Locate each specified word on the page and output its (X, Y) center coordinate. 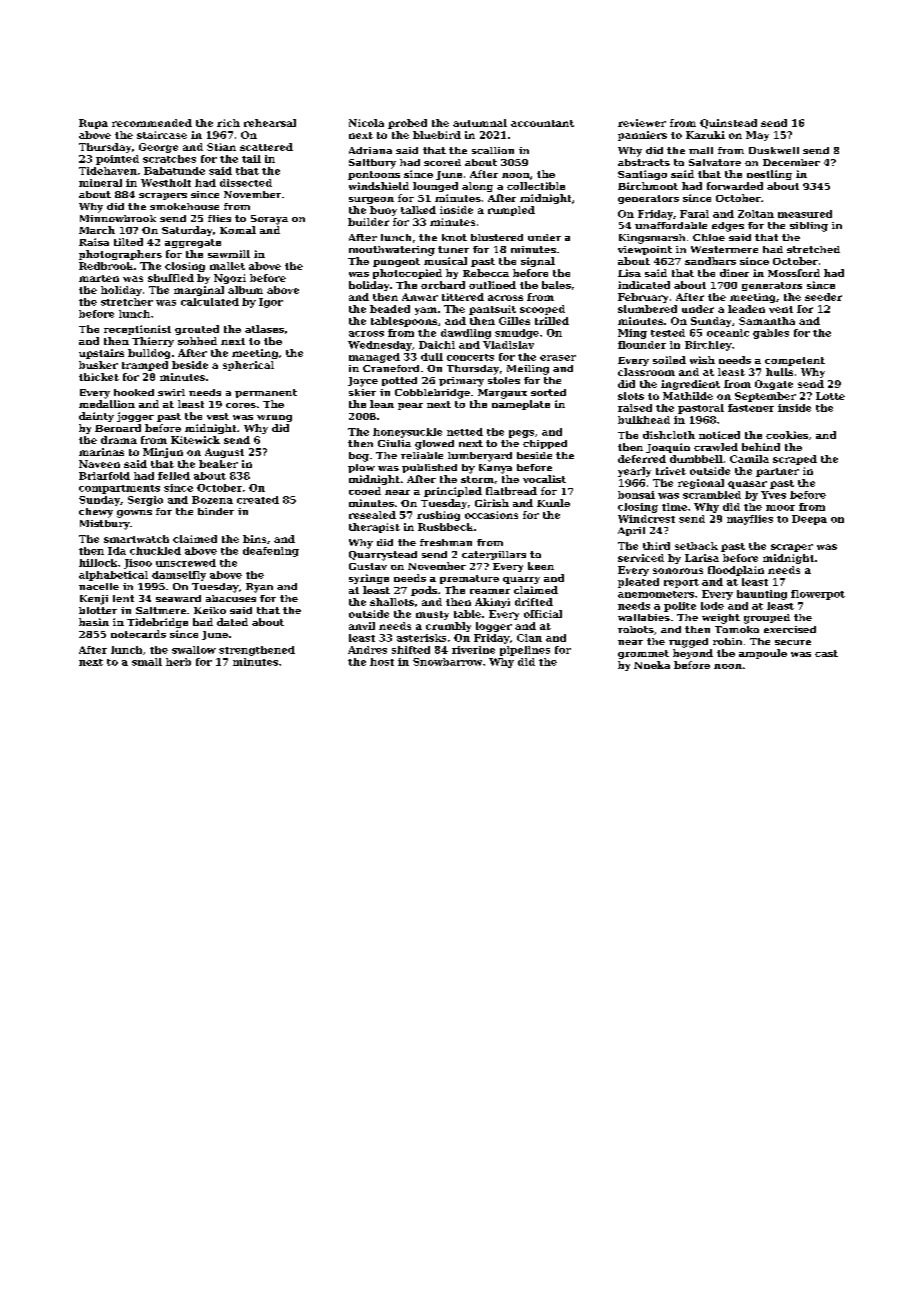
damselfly (179, 576)
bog (359, 457)
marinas (101, 452)
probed (407, 124)
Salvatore (715, 162)
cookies (787, 435)
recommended (152, 123)
